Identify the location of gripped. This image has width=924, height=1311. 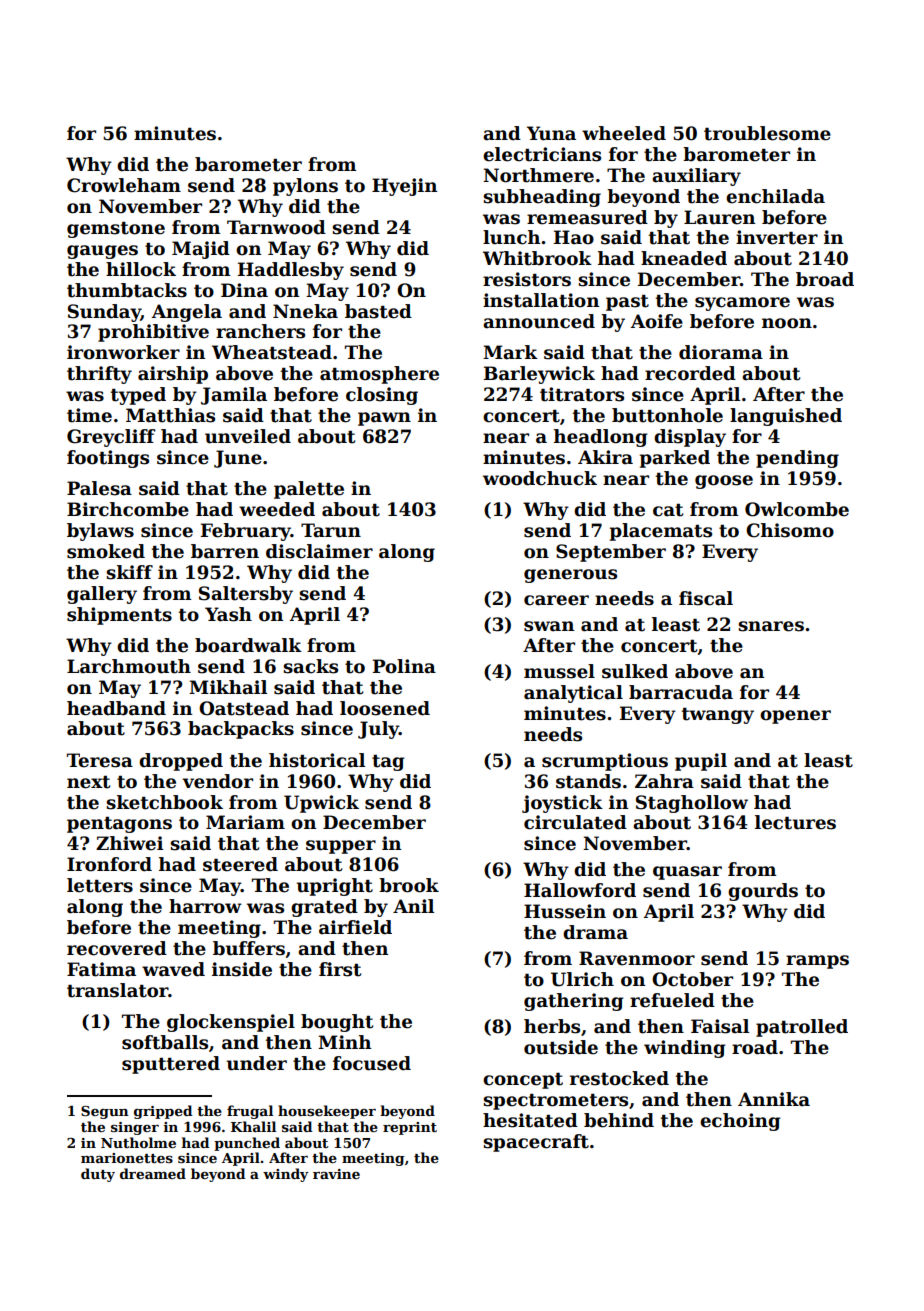
(163, 1112).
